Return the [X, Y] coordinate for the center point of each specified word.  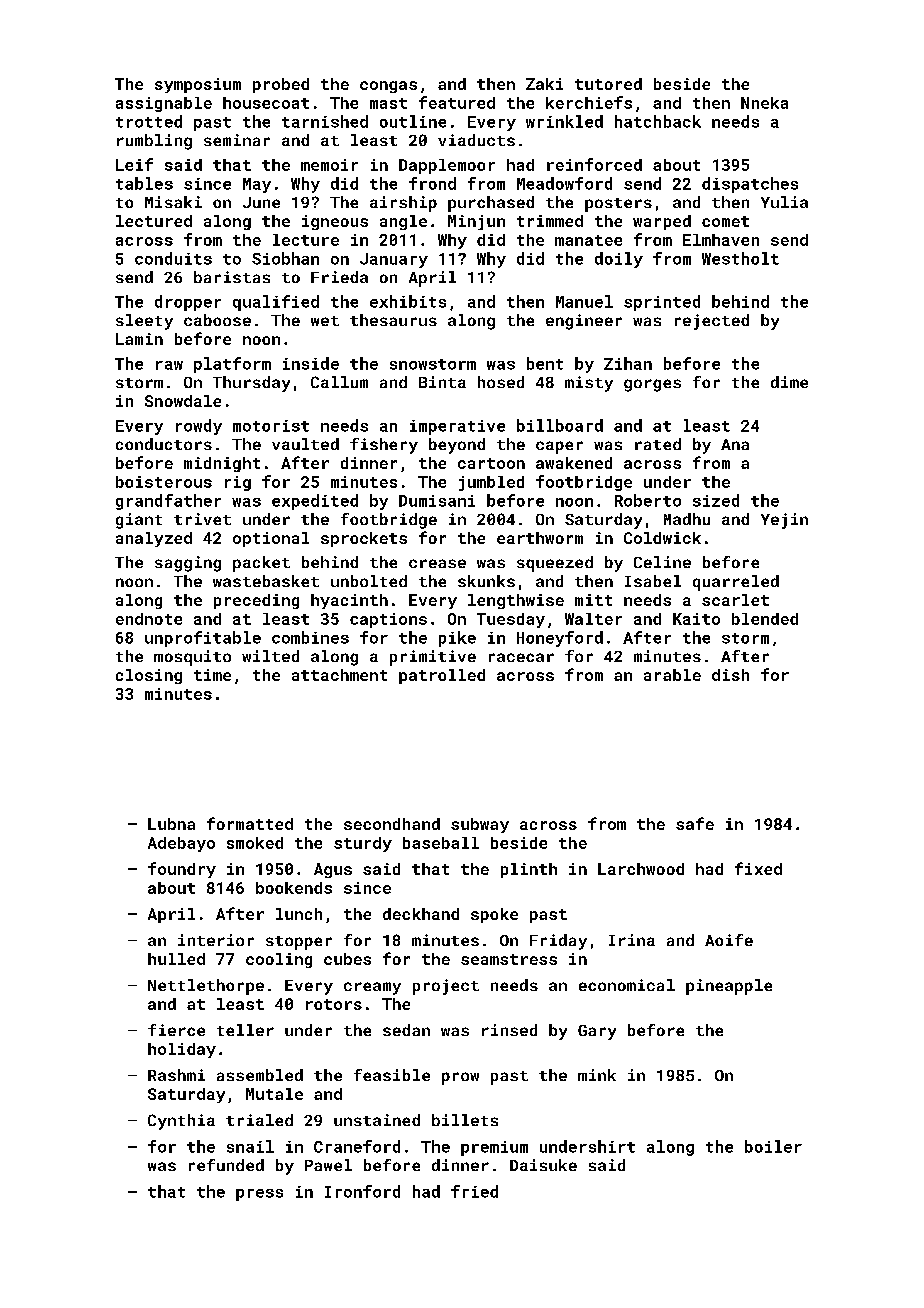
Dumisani [437, 501]
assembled [260, 1075]
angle [403, 222]
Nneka [764, 103]
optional [271, 539]
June [261, 202]
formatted [250, 823]
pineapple [729, 987]
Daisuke [543, 1165]
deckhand [421, 914]
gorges [652, 385]
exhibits [408, 301]
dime [789, 382]
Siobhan [285, 258]
